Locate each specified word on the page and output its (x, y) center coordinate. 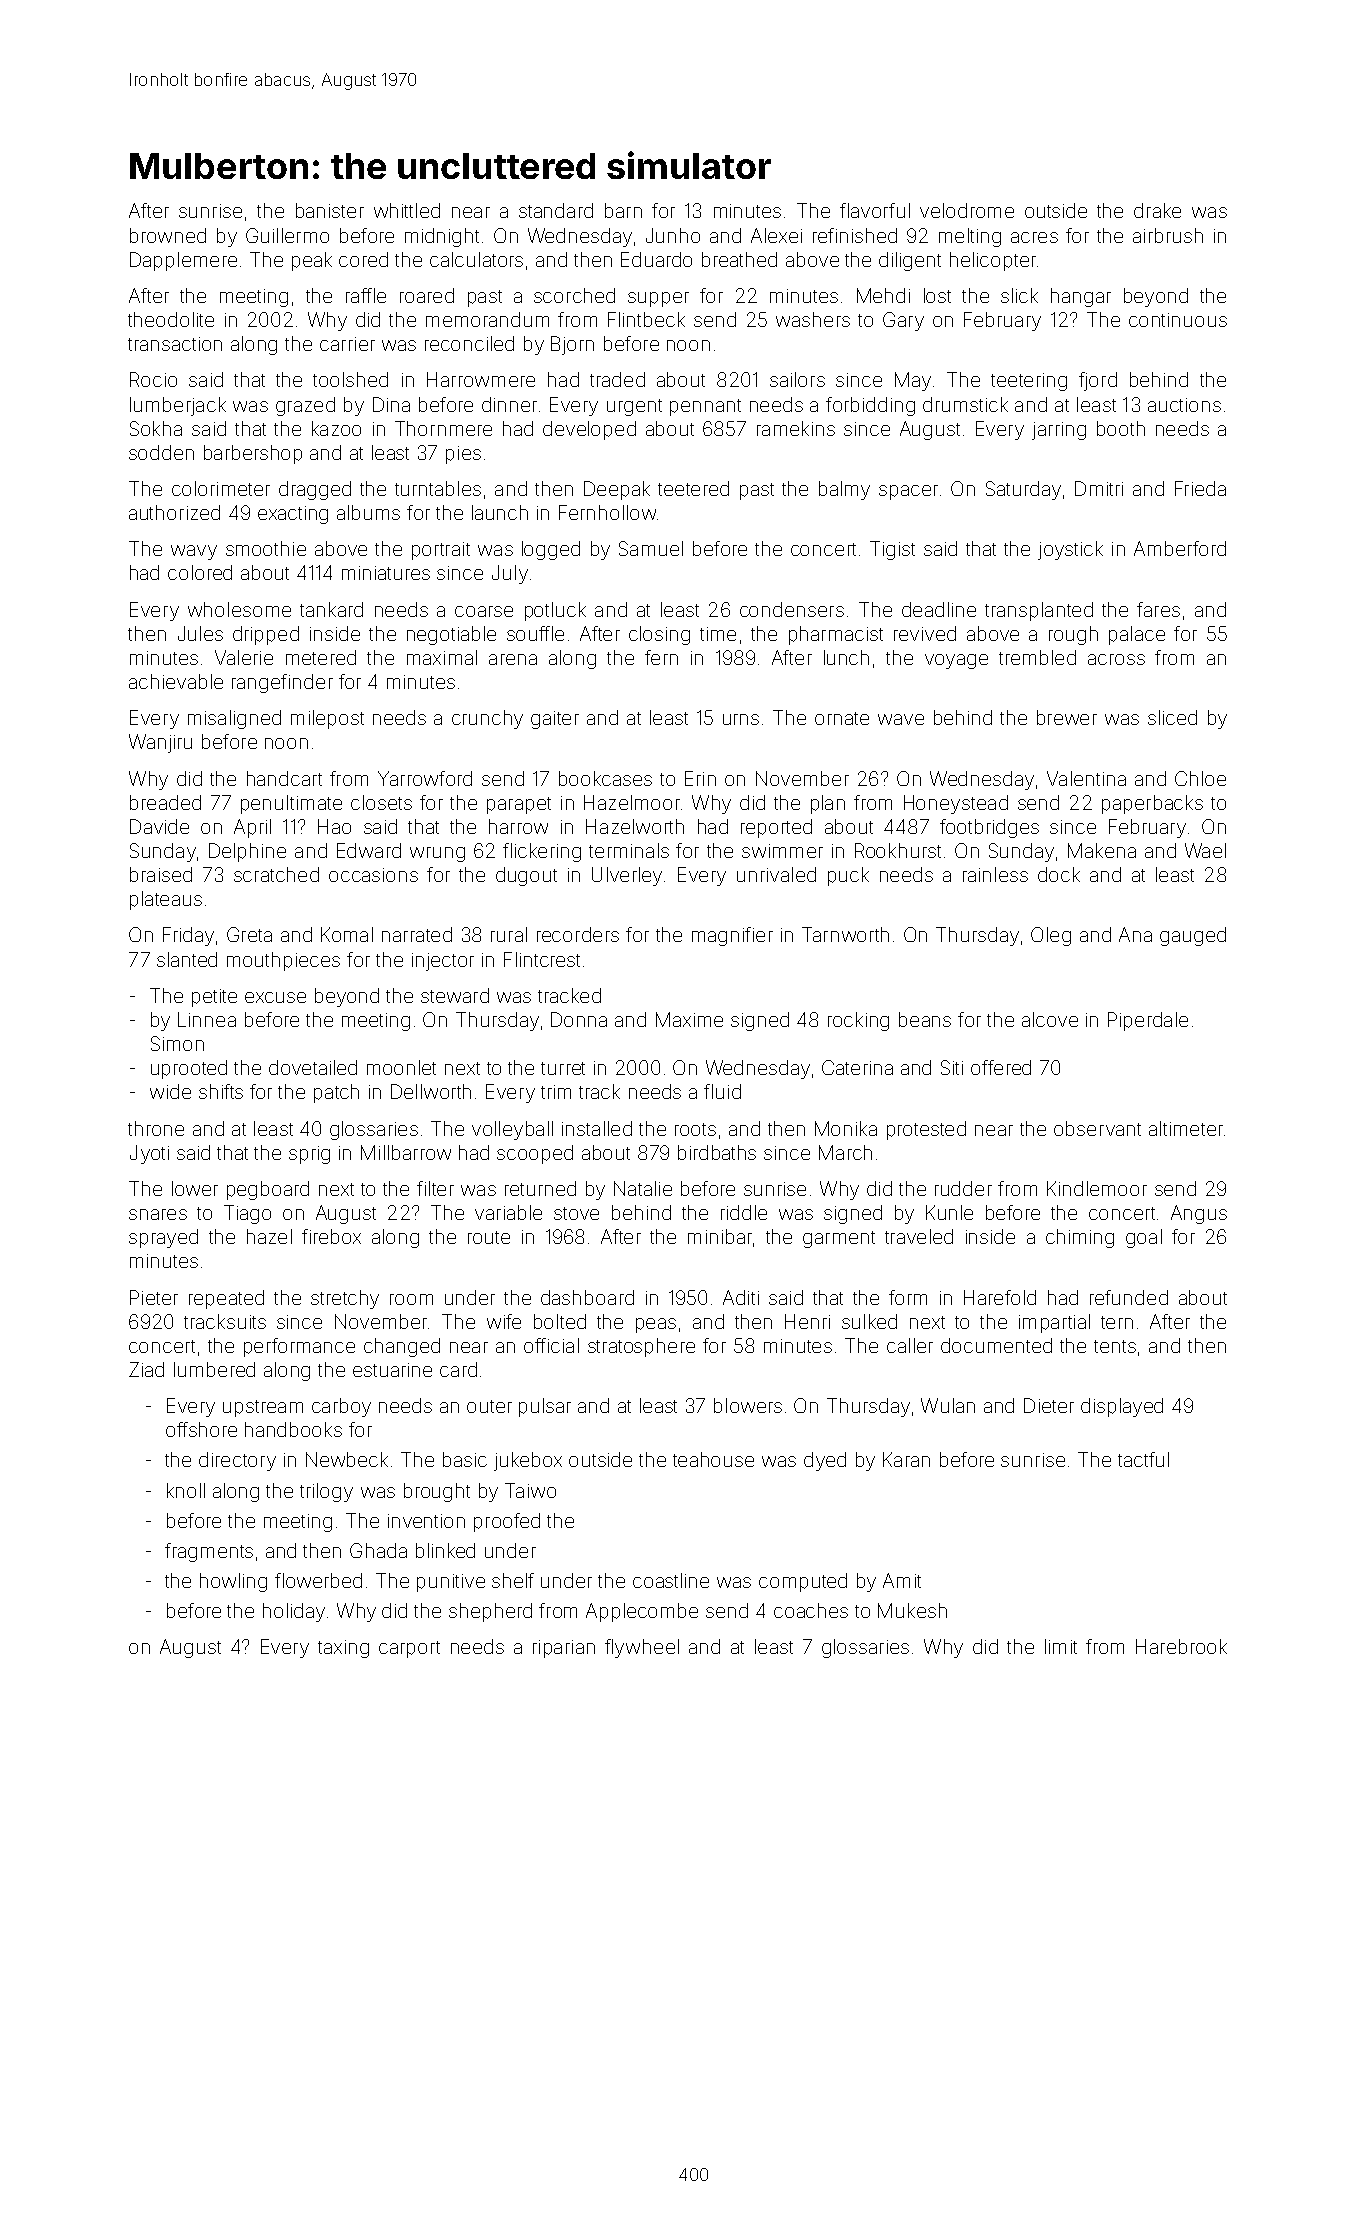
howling (233, 1582)
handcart (284, 778)
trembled (1037, 657)
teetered (693, 488)
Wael (1205, 850)
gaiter (555, 720)
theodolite (171, 319)
